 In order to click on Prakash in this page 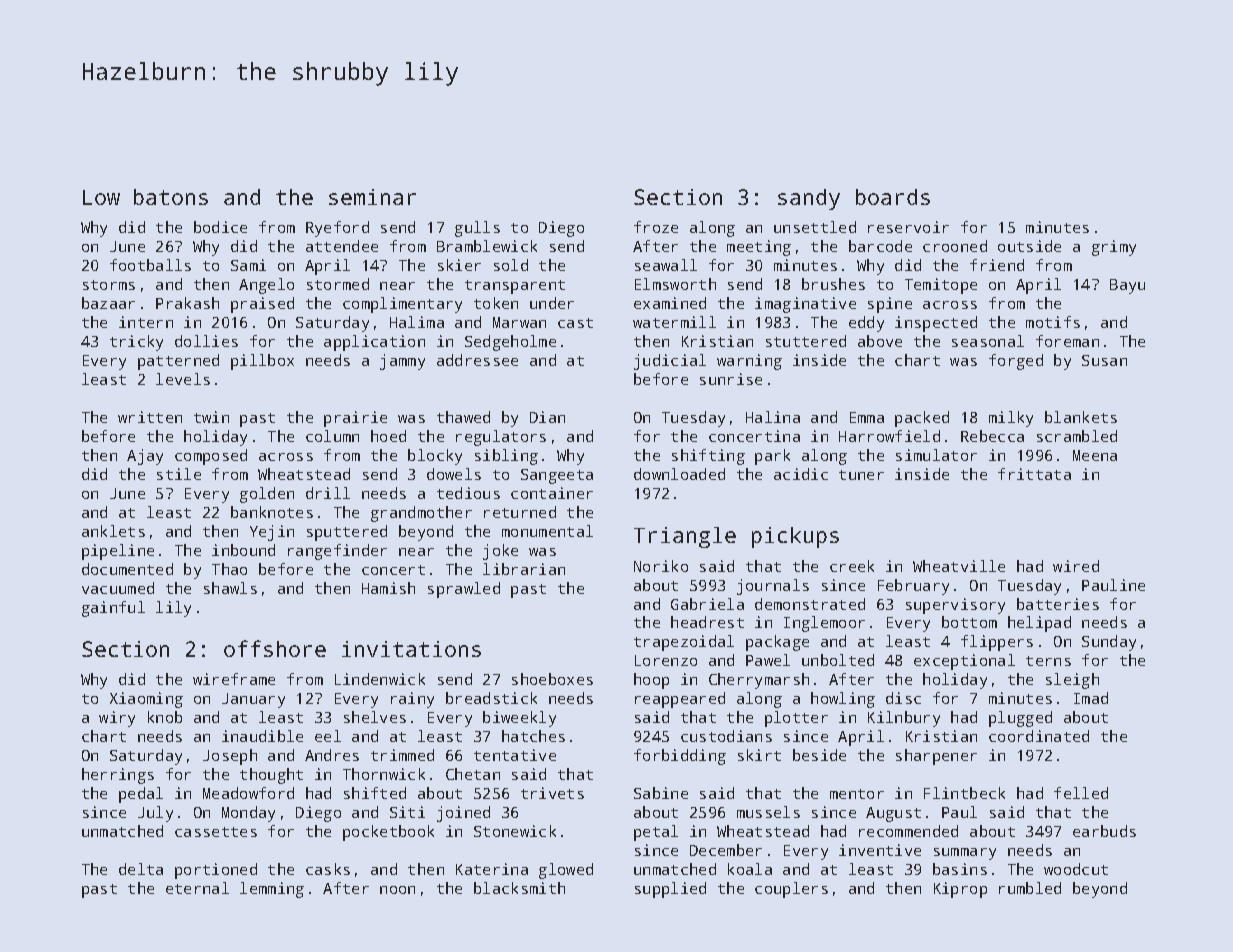, I will do `click(187, 303)`.
